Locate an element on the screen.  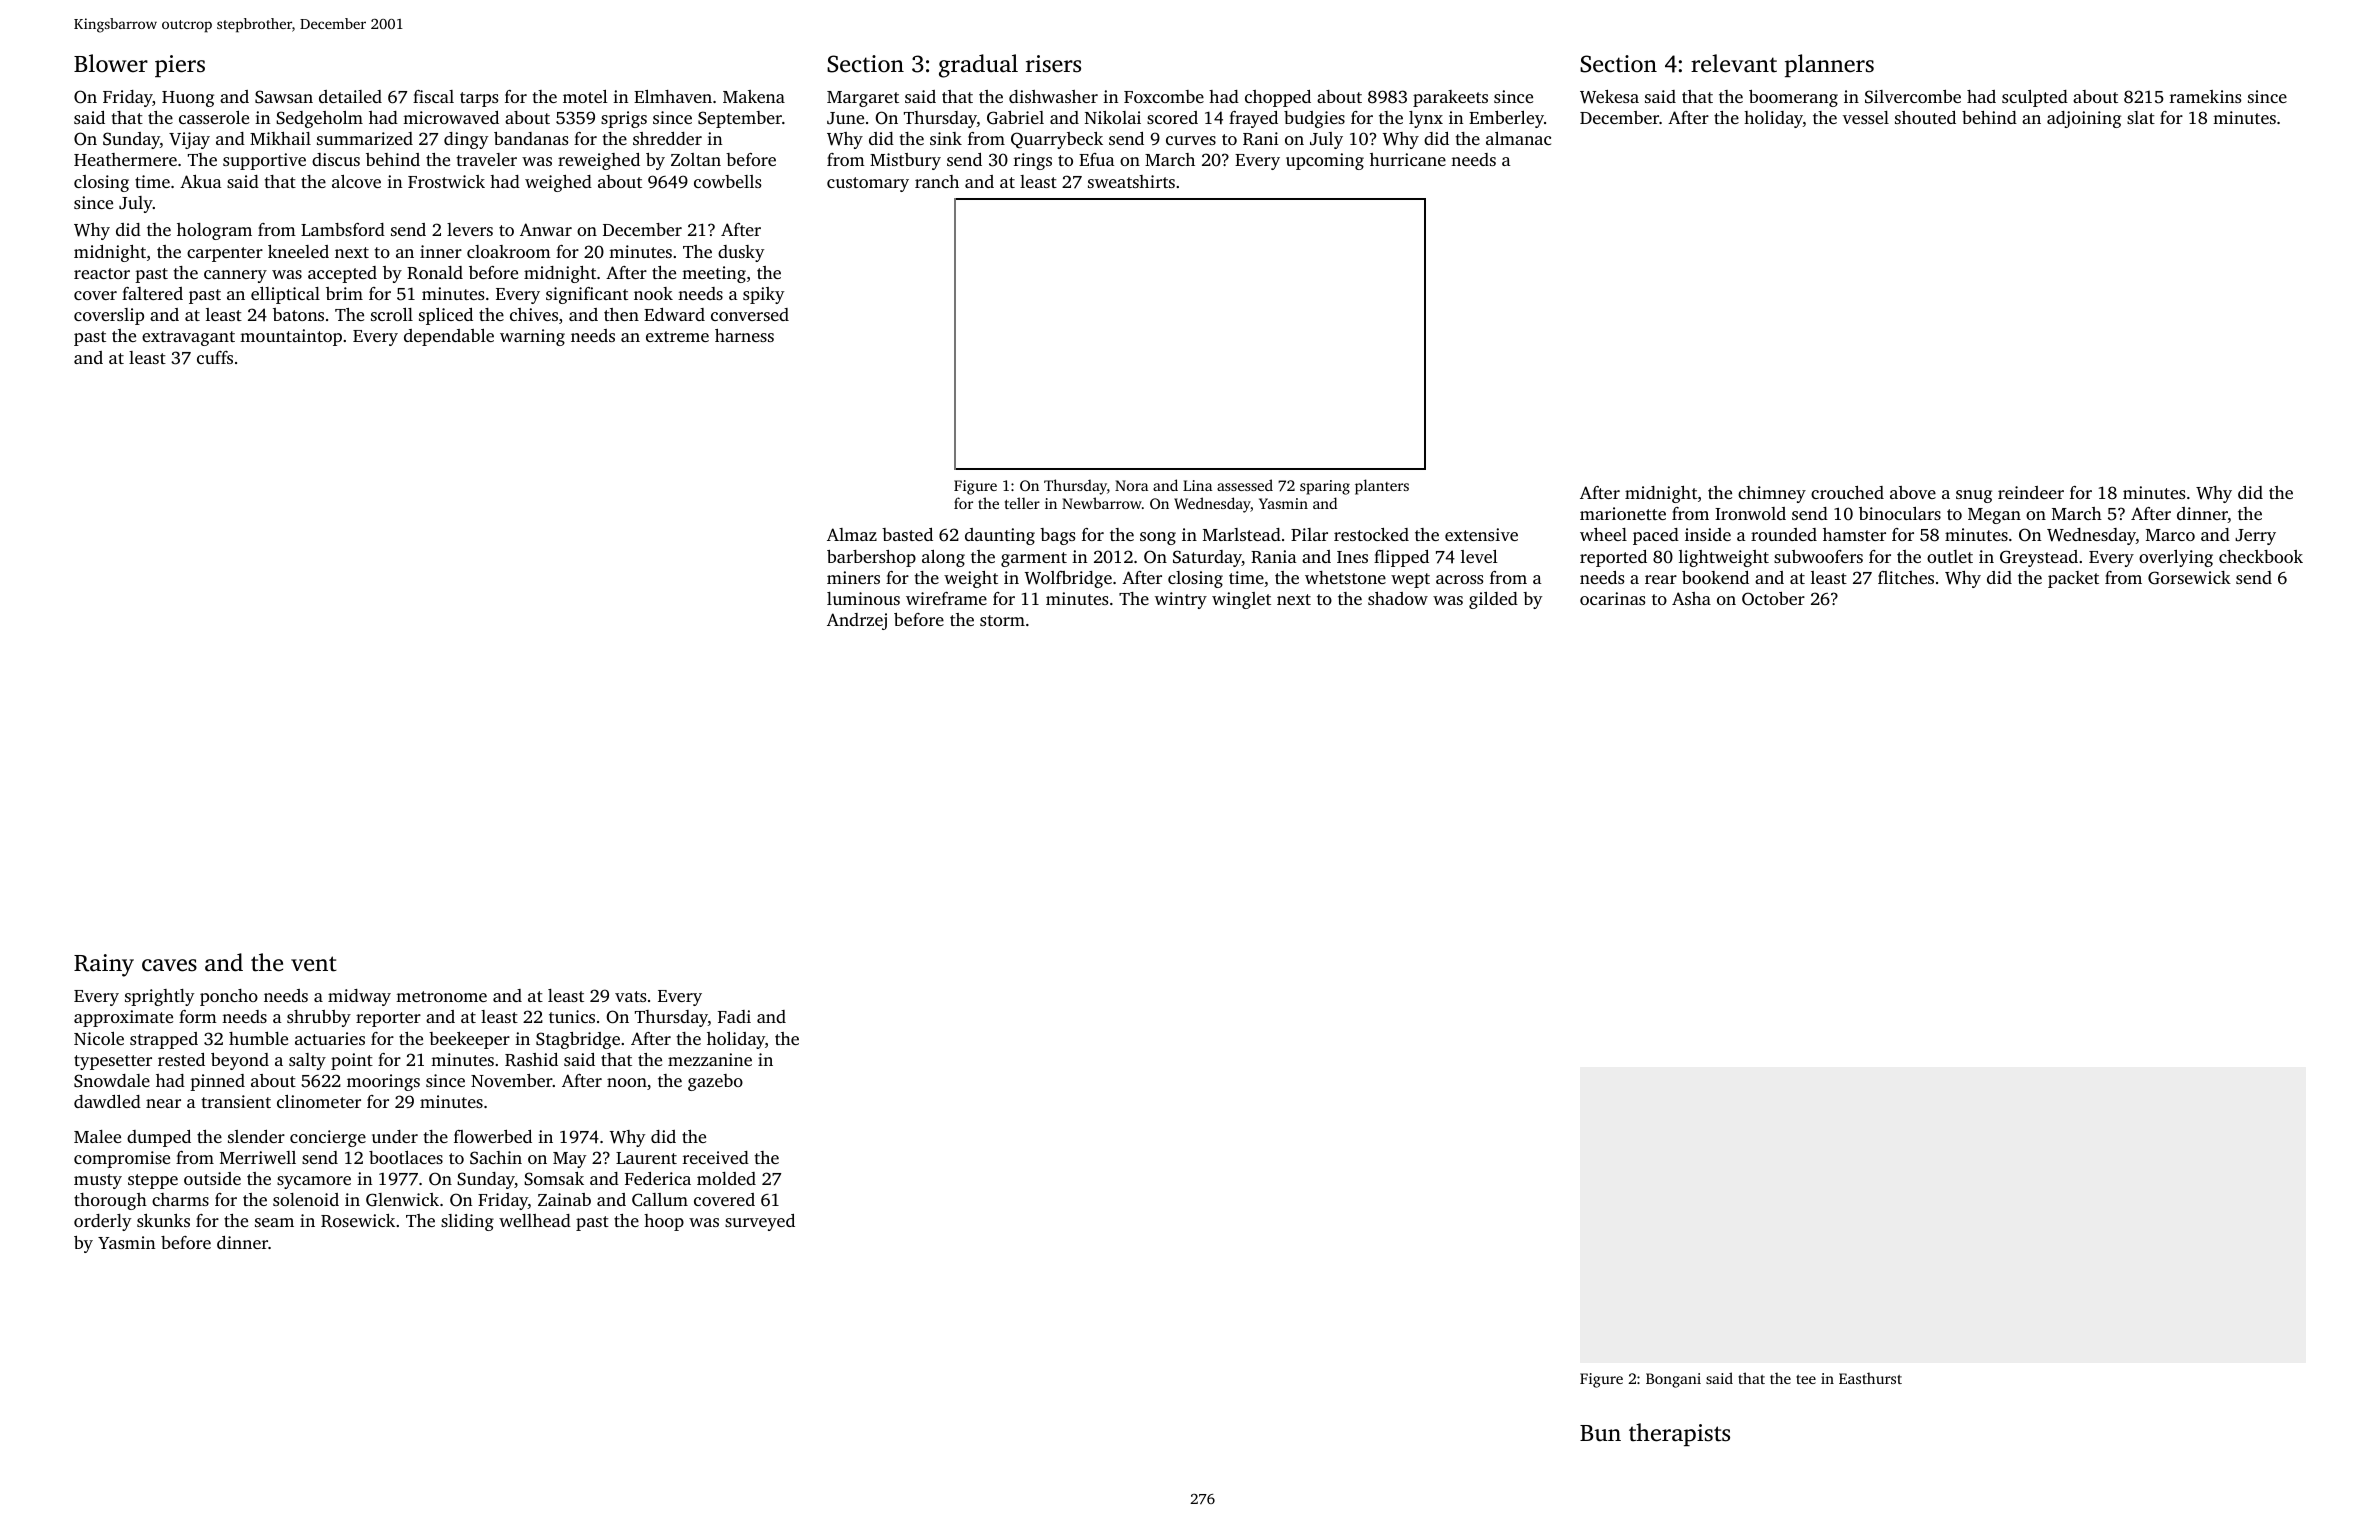
Almaz is located at coordinates (852, 534).
